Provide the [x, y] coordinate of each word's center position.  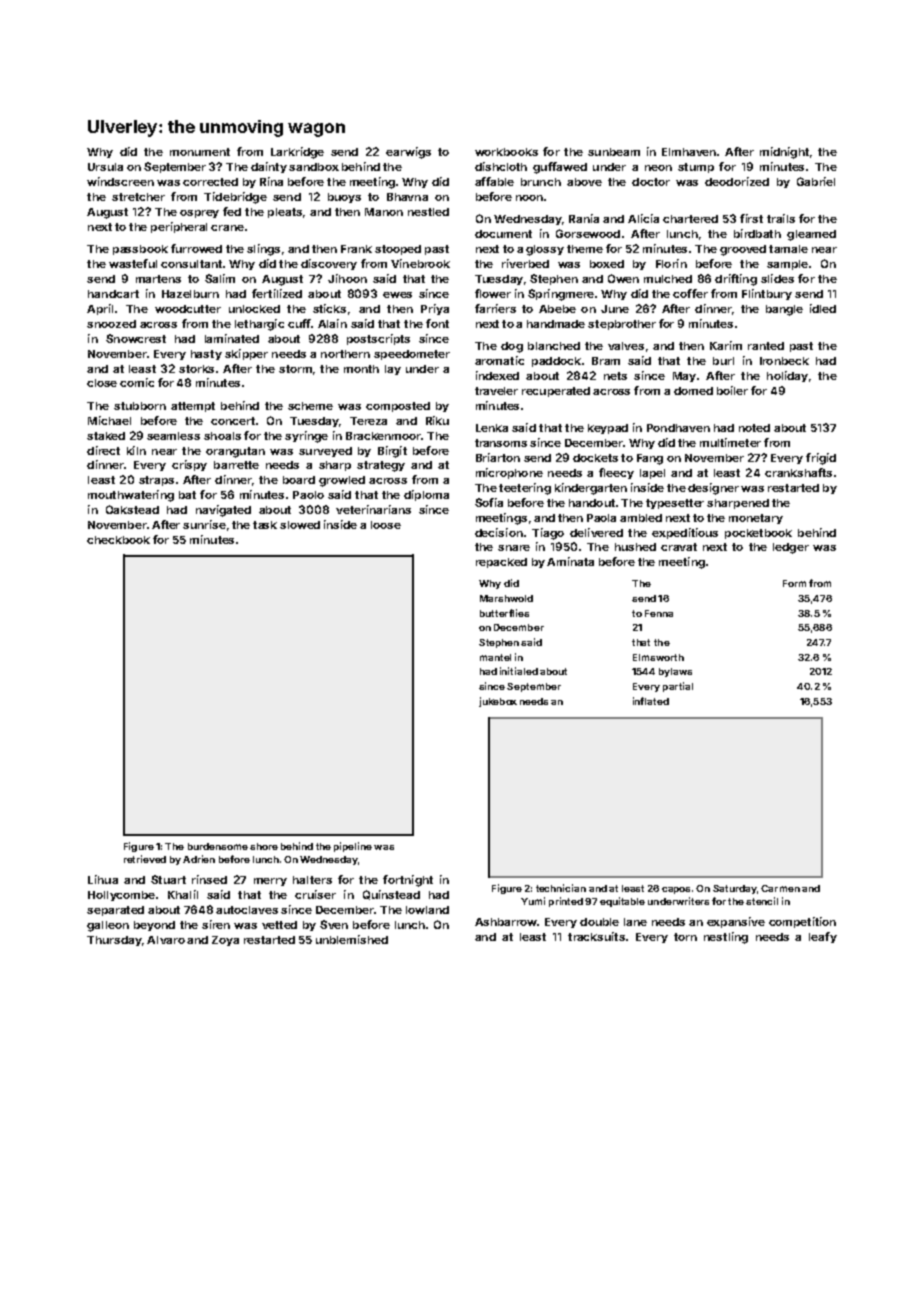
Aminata [570, 561]
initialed [519, 671]
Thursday [114, 941]
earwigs [408, 153]
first [751, 218]
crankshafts [798, 472]
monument [200, 152]
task [265, 525]
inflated [651, 701]
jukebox [498, 702]
